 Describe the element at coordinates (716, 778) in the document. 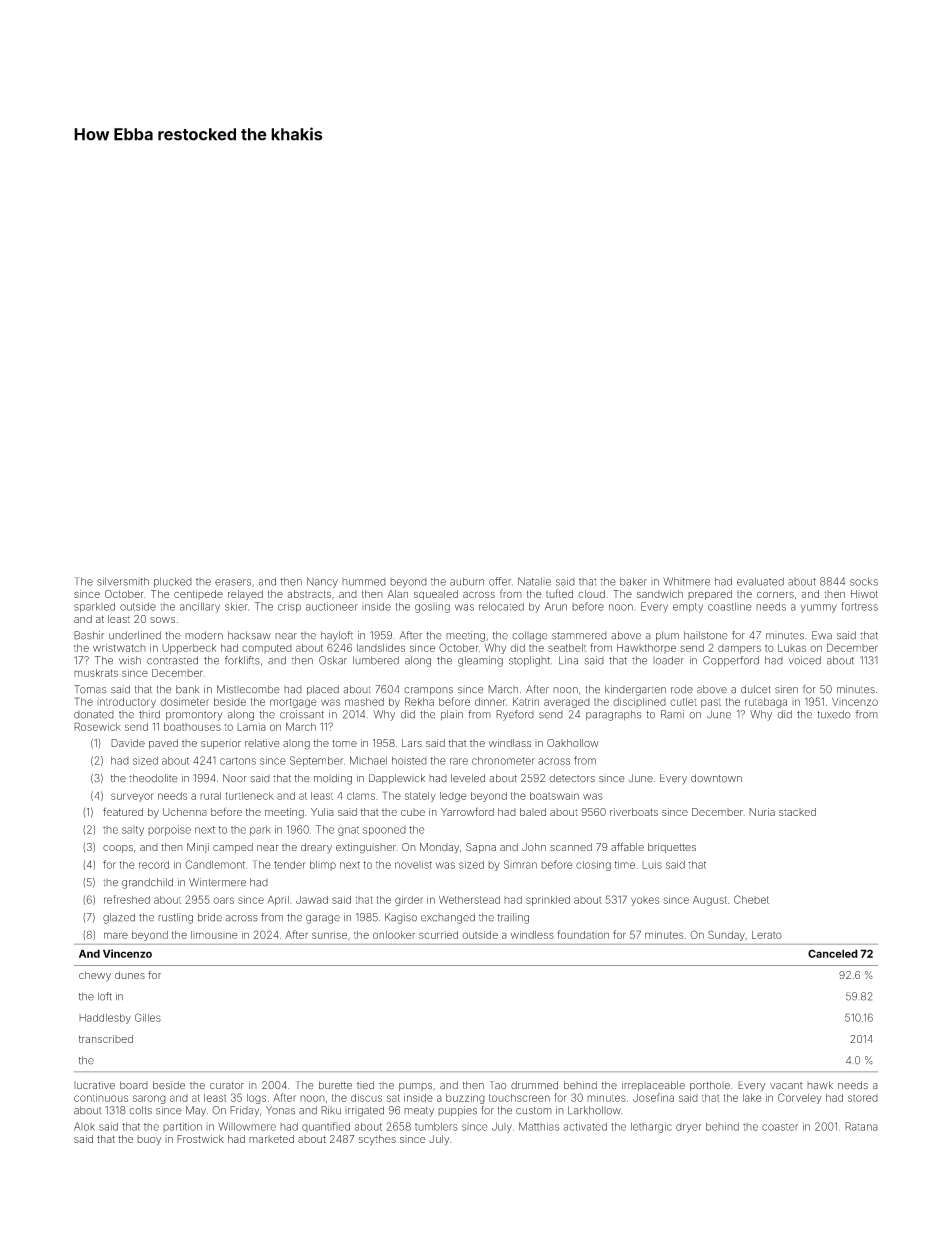

I see `downtown` at that location.
